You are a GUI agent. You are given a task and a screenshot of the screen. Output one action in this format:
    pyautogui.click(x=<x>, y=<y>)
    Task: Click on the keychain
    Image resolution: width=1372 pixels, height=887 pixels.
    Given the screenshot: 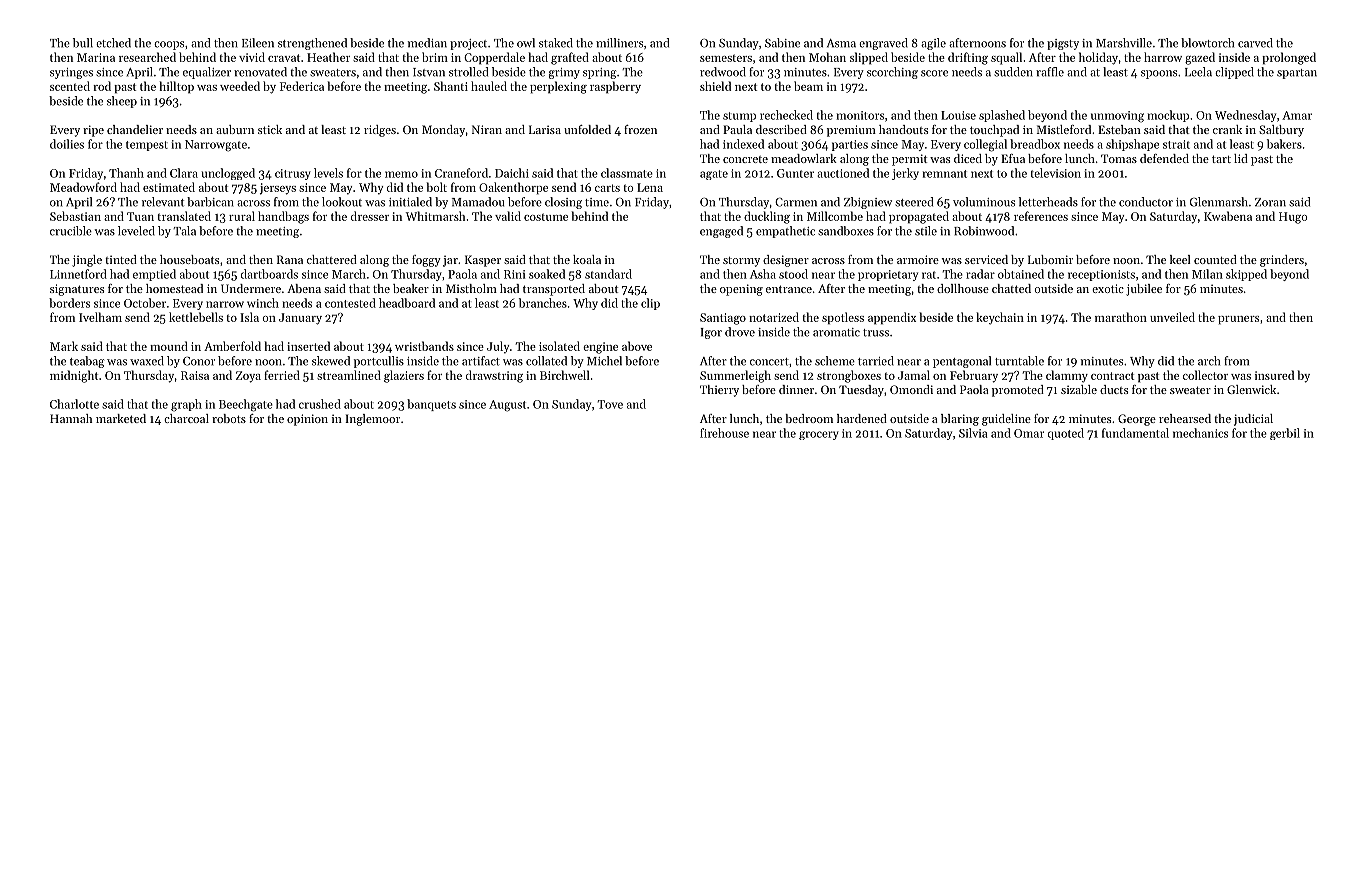 What is the action you would take?
    pyautogui.click(x=1000, y=318)
